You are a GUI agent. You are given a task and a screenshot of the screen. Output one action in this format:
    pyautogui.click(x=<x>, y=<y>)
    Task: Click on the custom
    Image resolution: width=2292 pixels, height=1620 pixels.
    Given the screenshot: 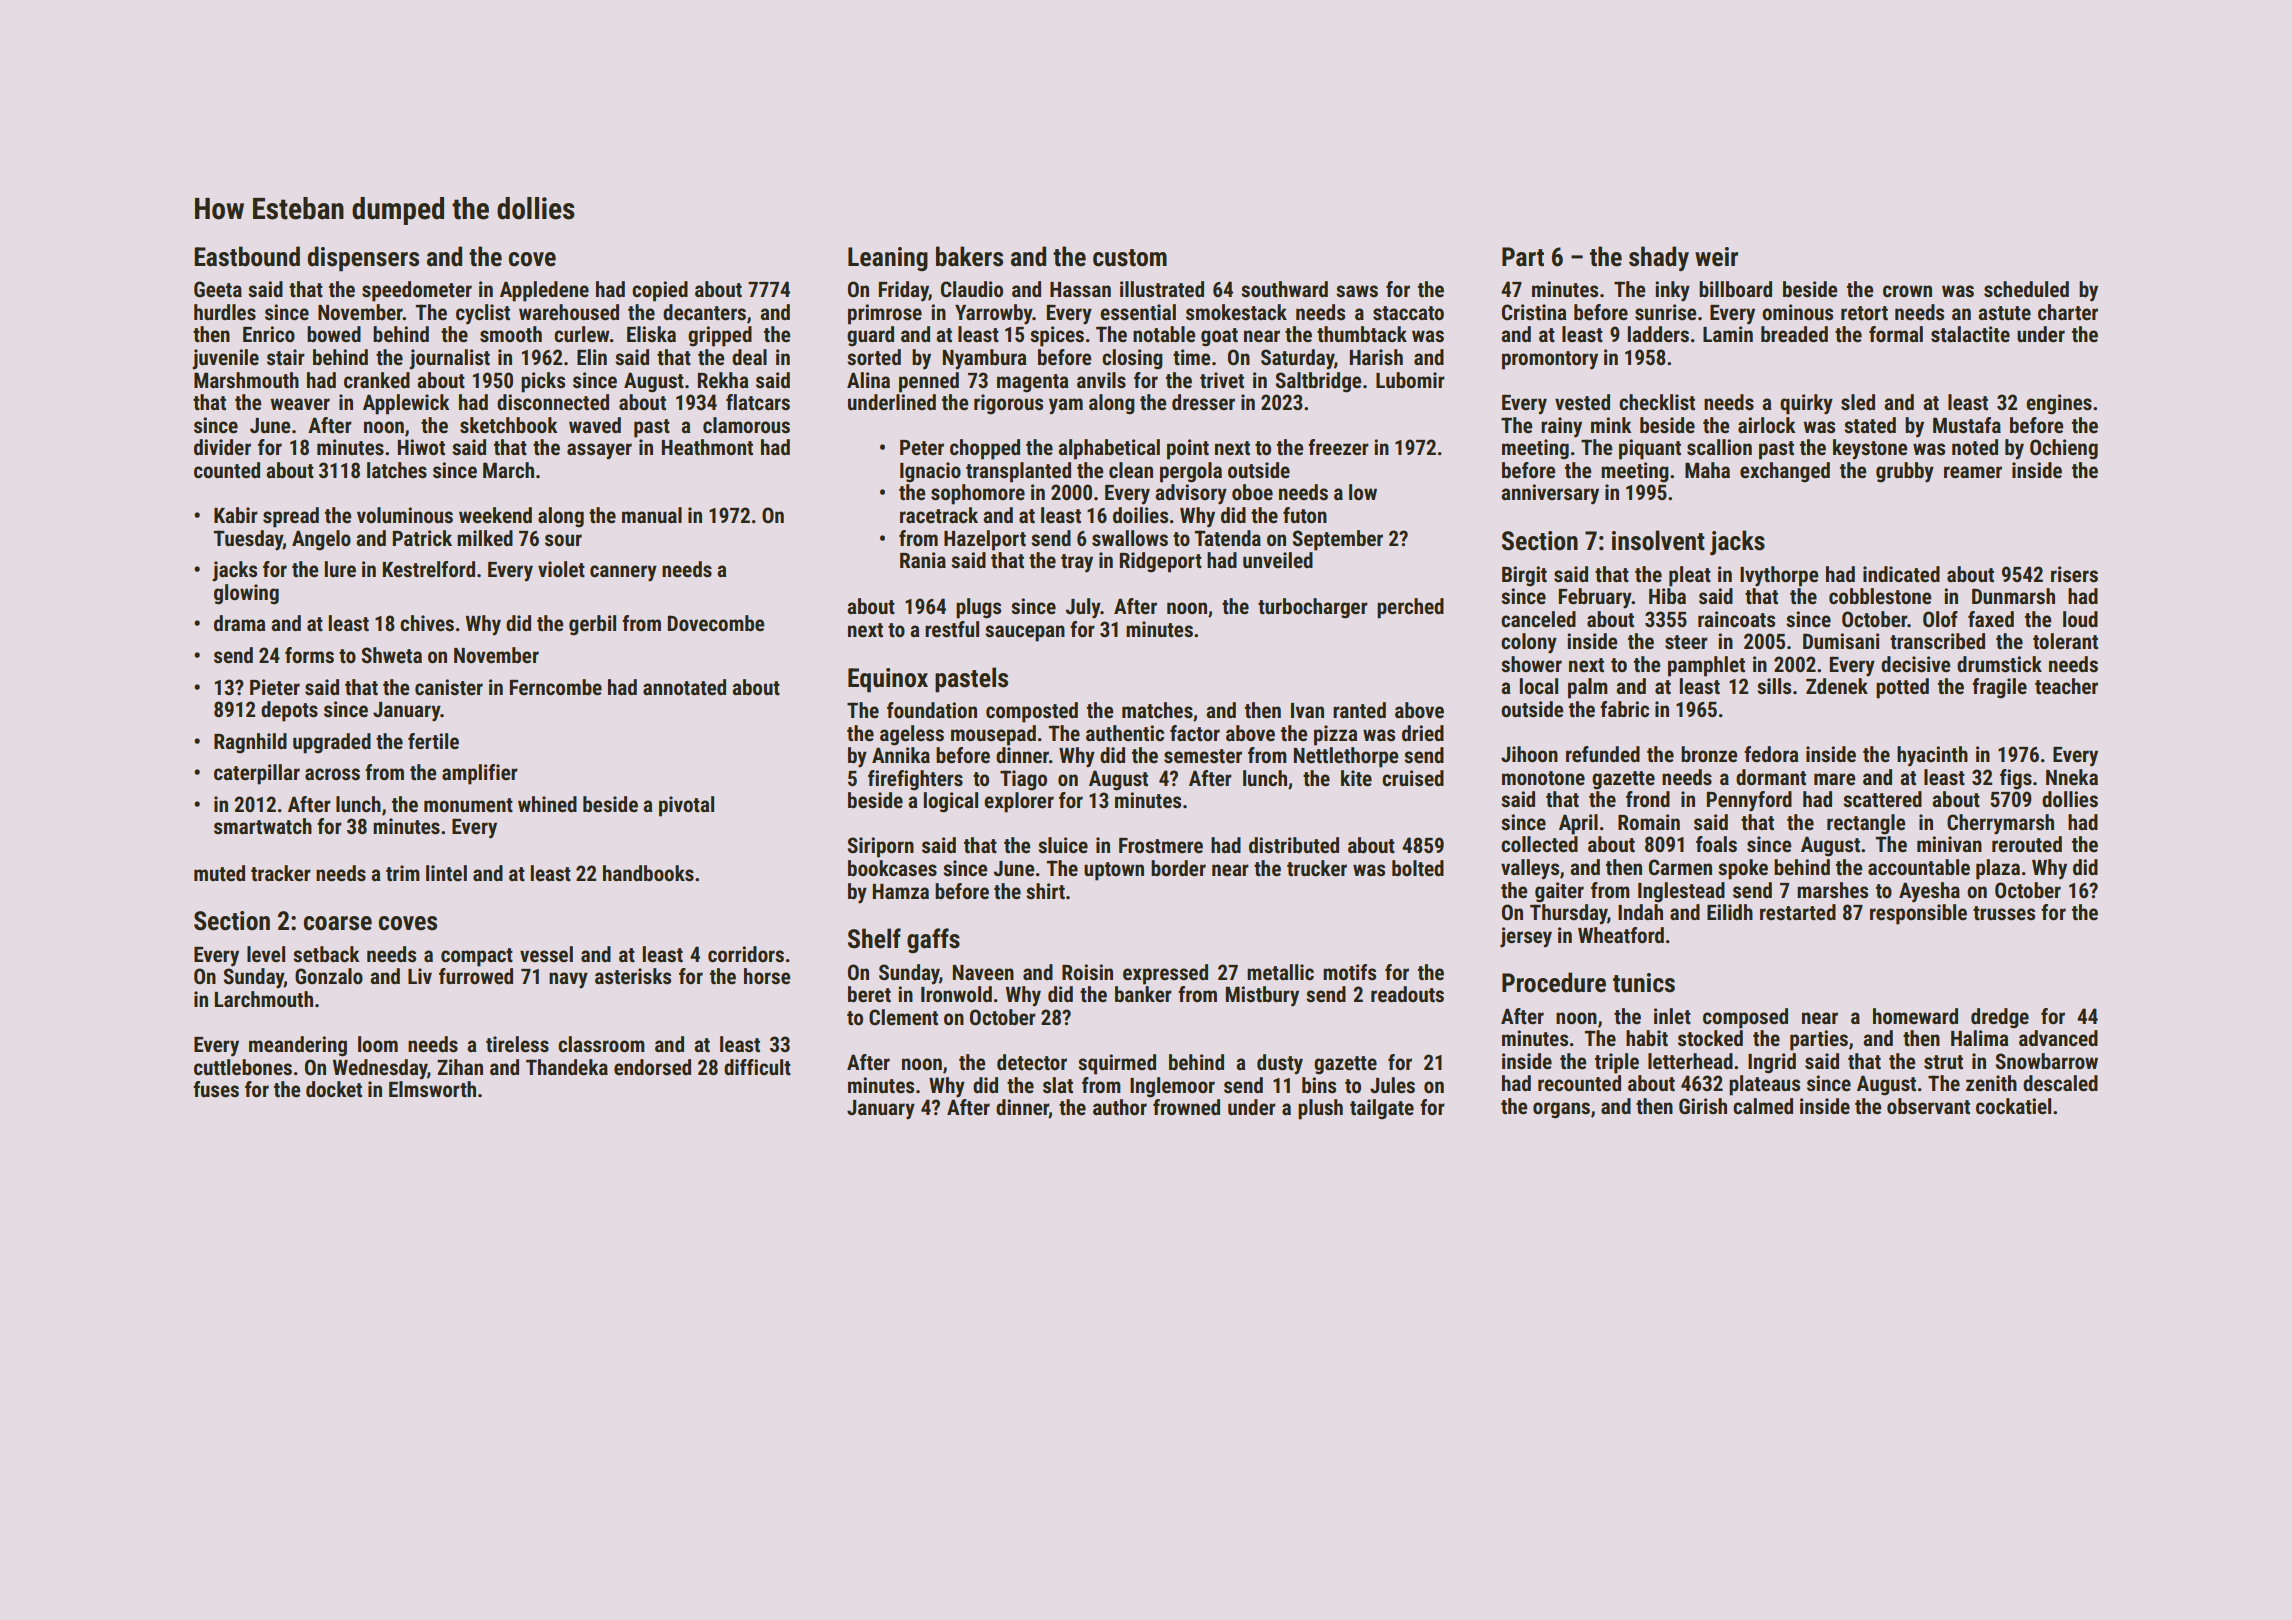 What is the action you would take?
    pyautogui.click(x=1130, y=258)
